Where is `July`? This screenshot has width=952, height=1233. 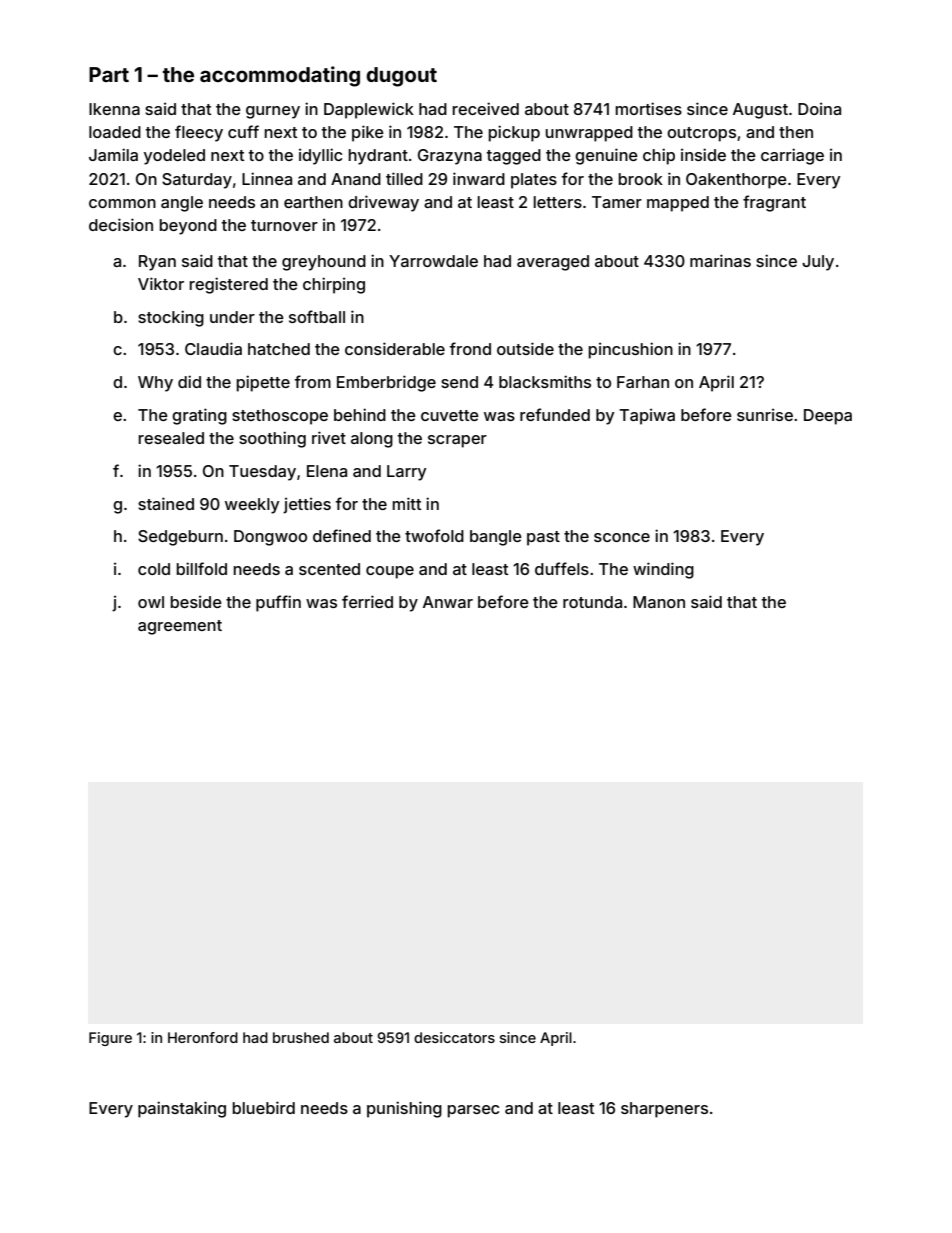 July is located at coordinates (818, 263).
